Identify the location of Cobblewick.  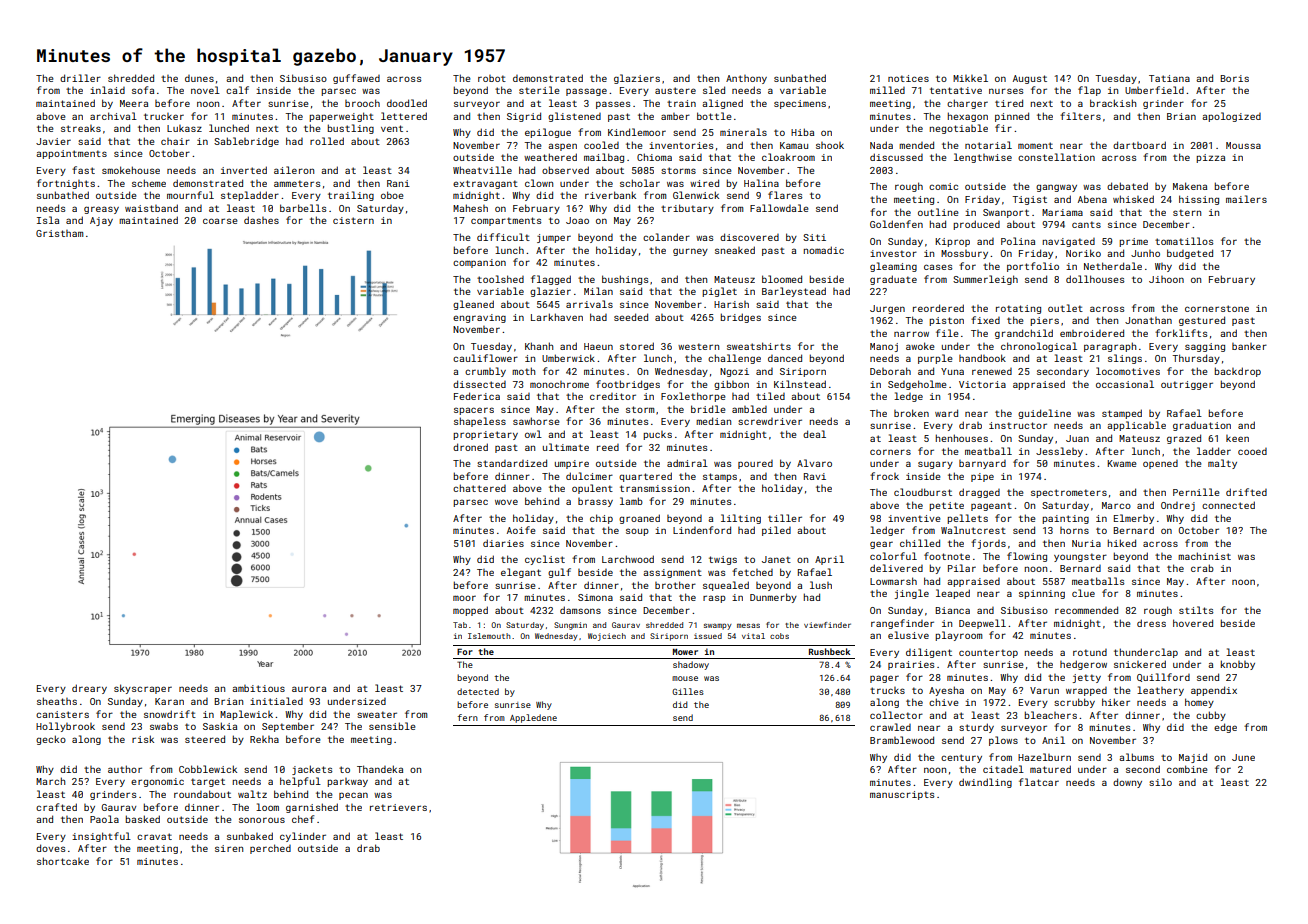
(208, 769).
